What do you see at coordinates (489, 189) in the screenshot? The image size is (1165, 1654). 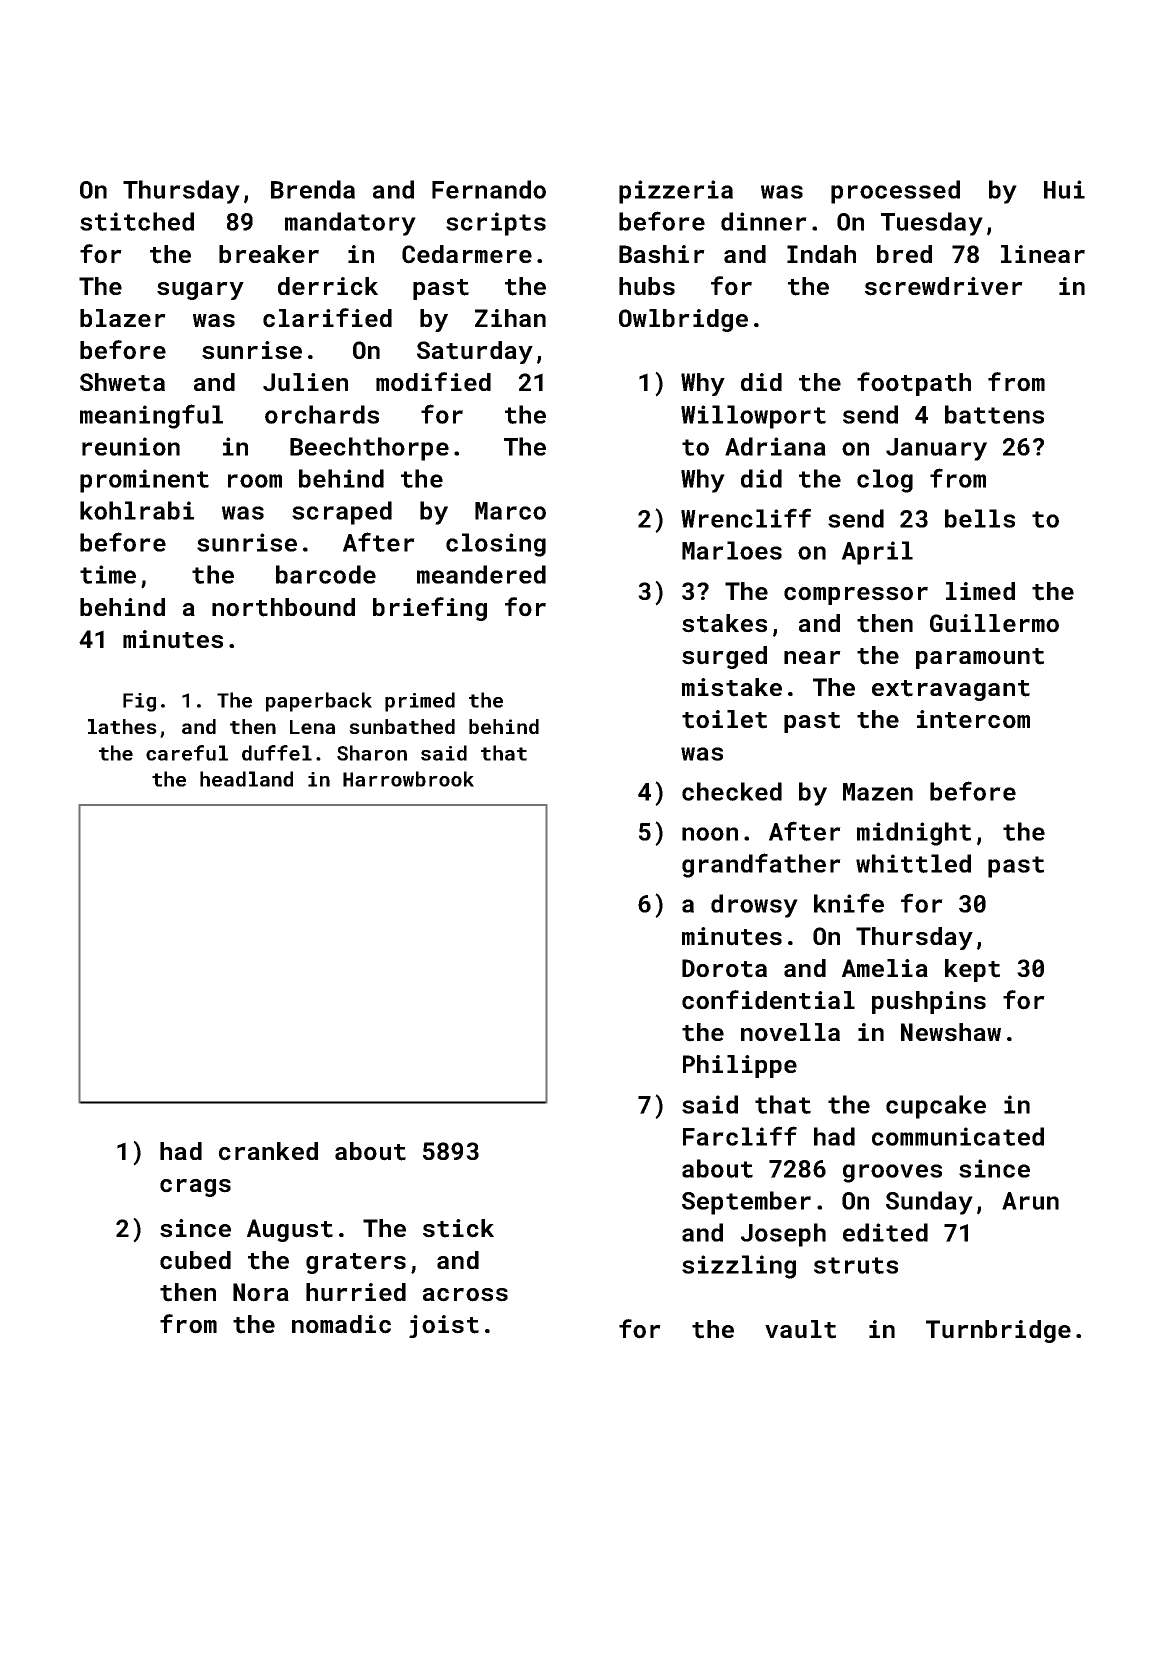 I see `Fernando` at bounding box center [489, 189].
